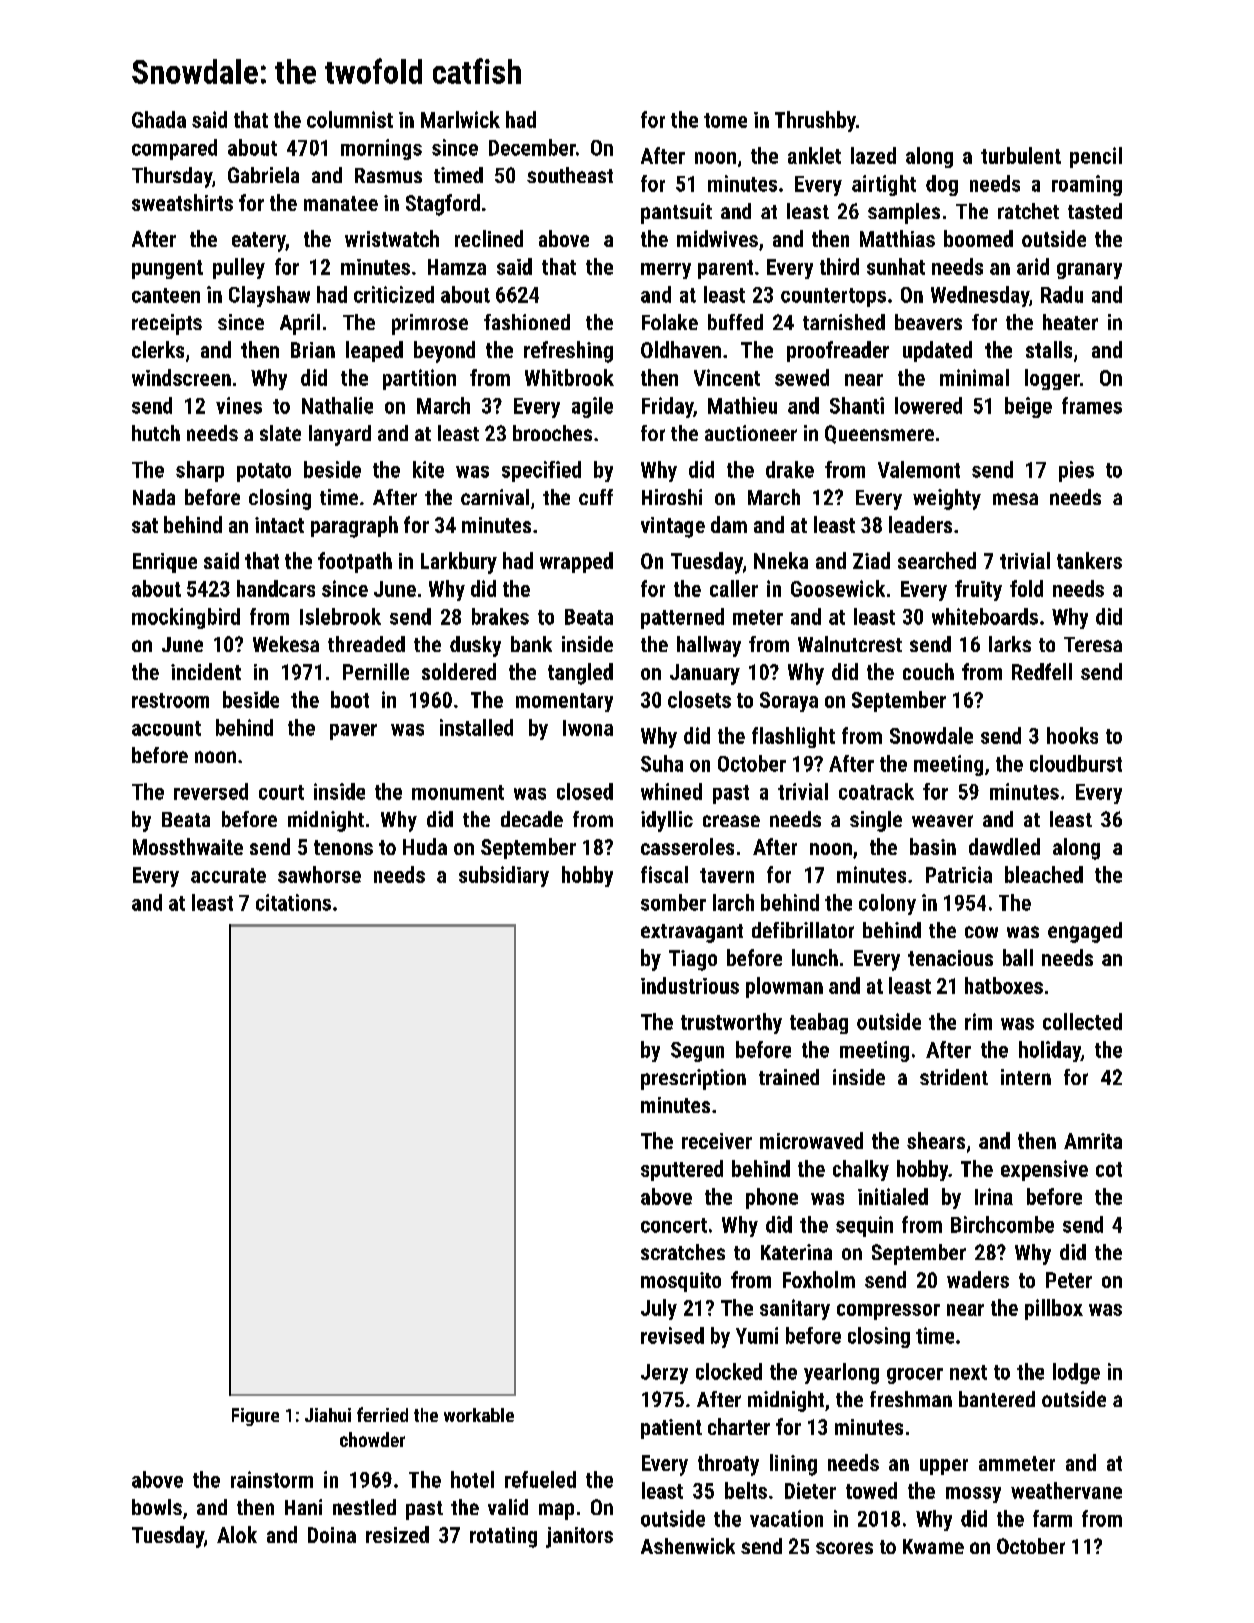 The image size is (1254, 1623). I want to click on patient, so click(671, 1429).
